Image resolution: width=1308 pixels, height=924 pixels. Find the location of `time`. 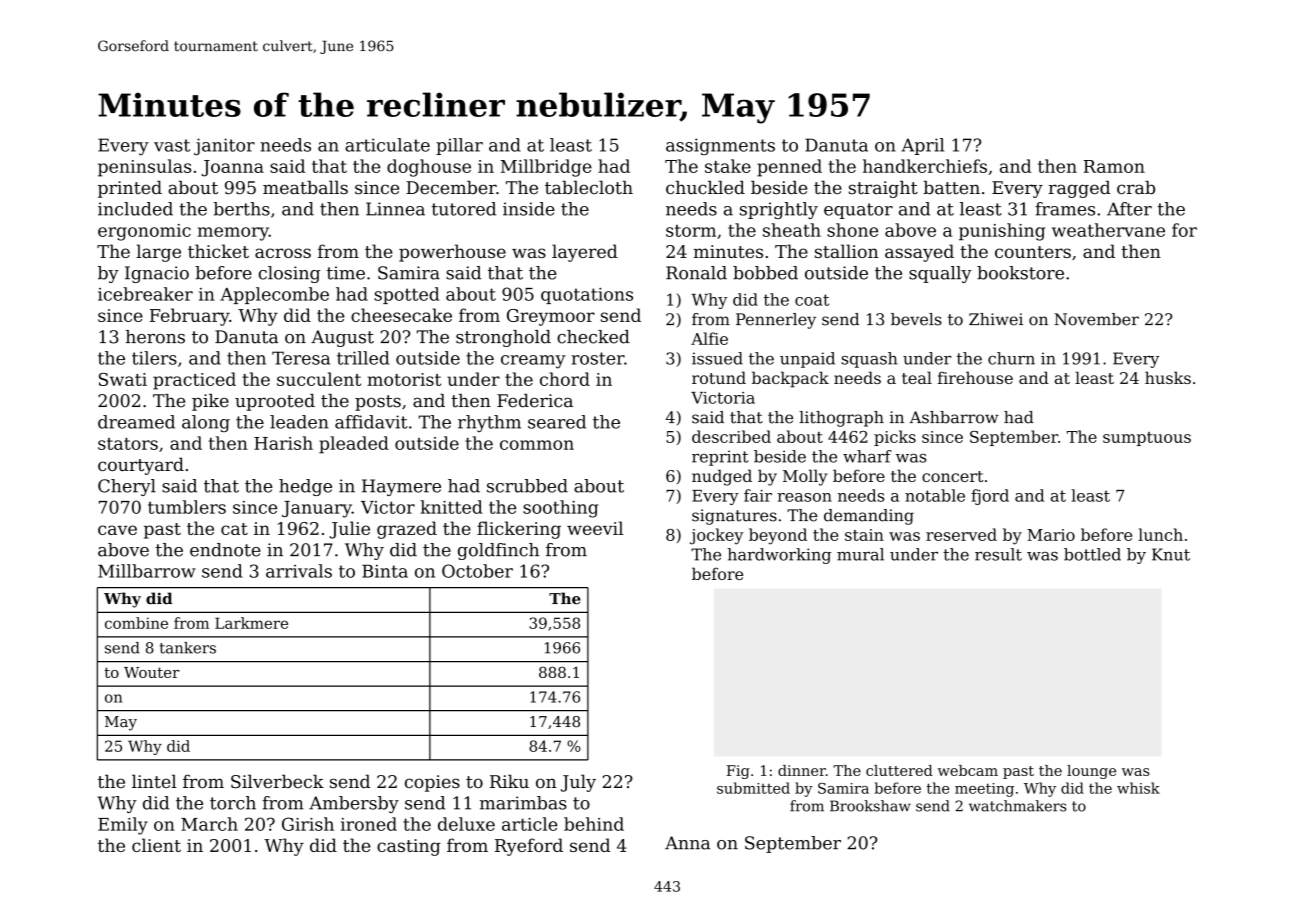

time is located at coordinates (346, 273).
